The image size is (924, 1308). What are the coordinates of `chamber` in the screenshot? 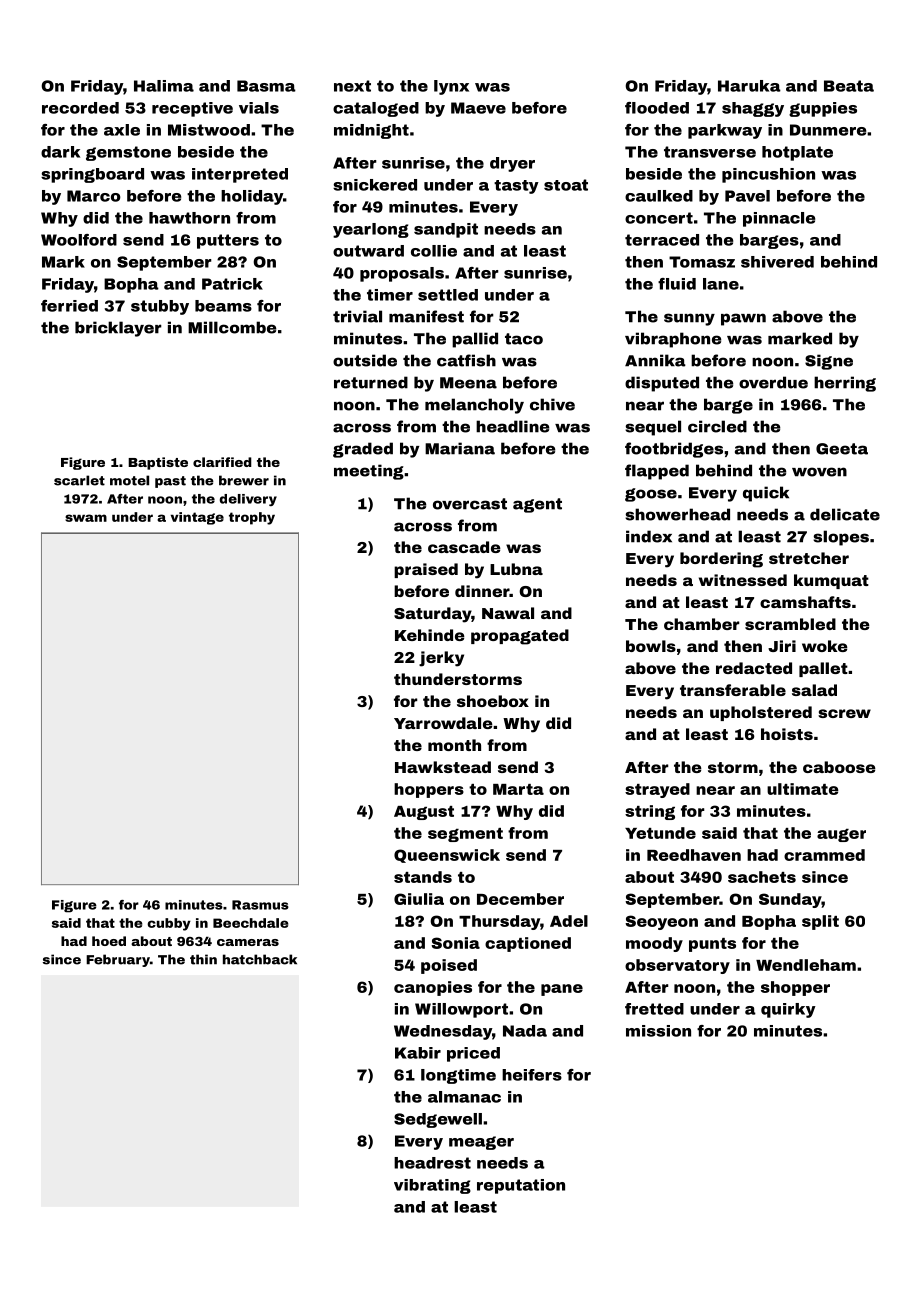 It's located at (702, 624).
